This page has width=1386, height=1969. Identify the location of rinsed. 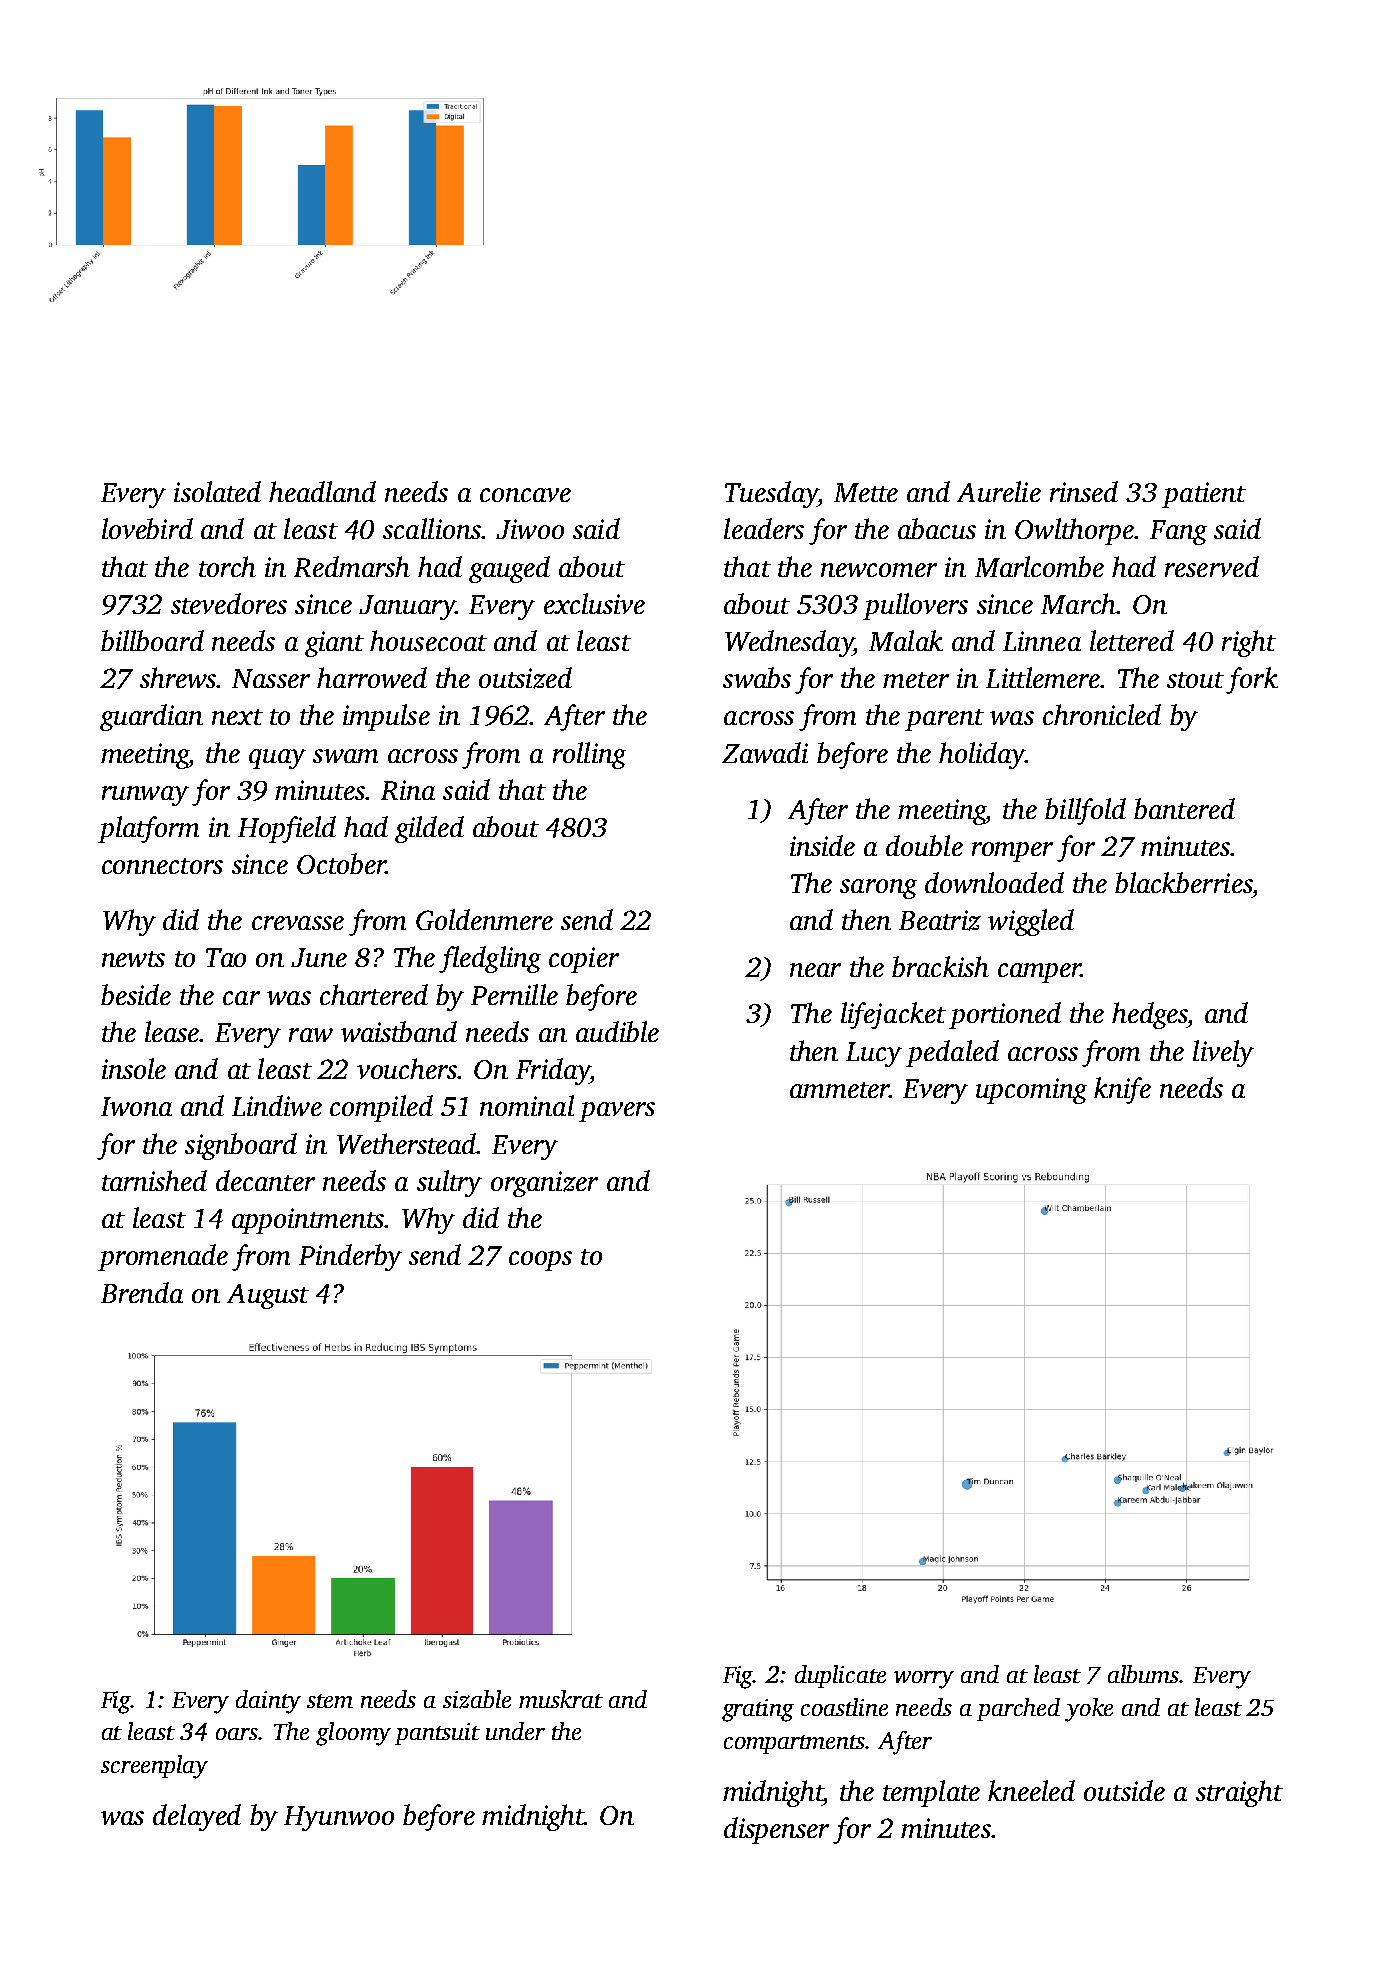
(1084, 491).
